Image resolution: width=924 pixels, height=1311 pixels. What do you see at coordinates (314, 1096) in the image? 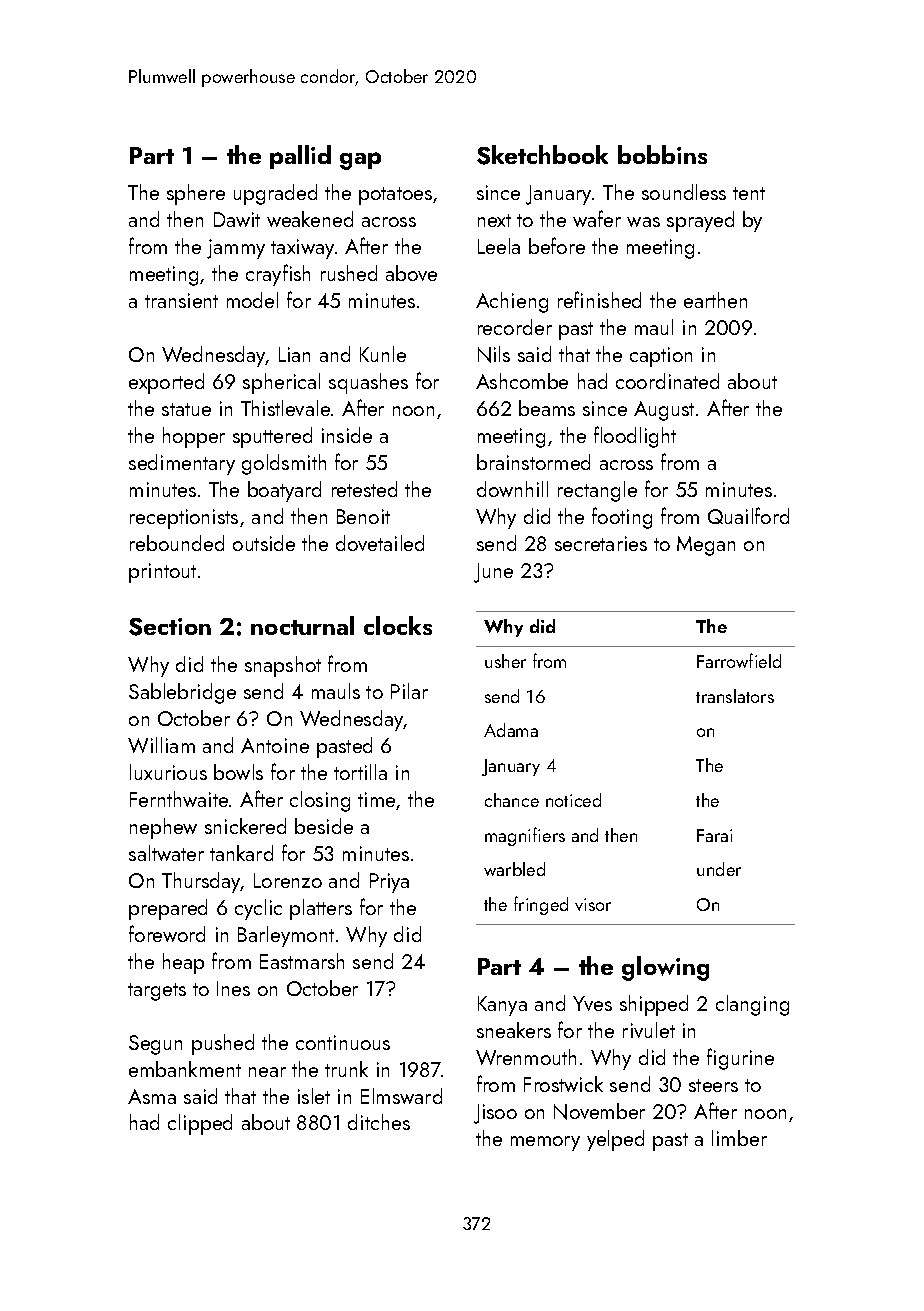
I see `islet` at bounding box center [314, 1096].
